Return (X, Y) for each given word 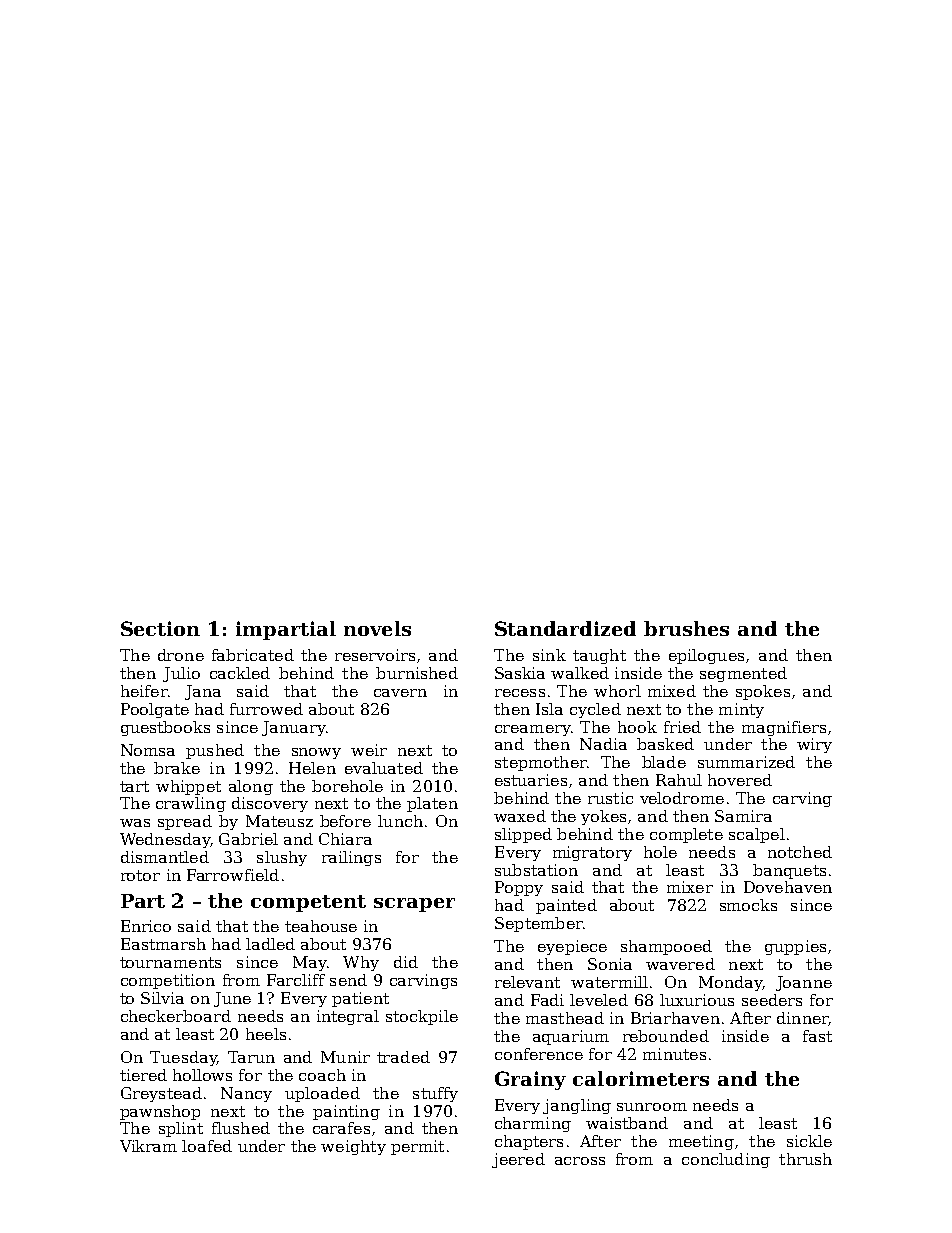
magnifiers (784, 728)
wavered (680, 964)
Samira (743, 816)
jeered (518, 1160)
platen (432, 804)
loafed (207, 1146)
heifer (144, 691)
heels (266, 1034)
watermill (609, 982)
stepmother (540, 763)
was (135, 823)
